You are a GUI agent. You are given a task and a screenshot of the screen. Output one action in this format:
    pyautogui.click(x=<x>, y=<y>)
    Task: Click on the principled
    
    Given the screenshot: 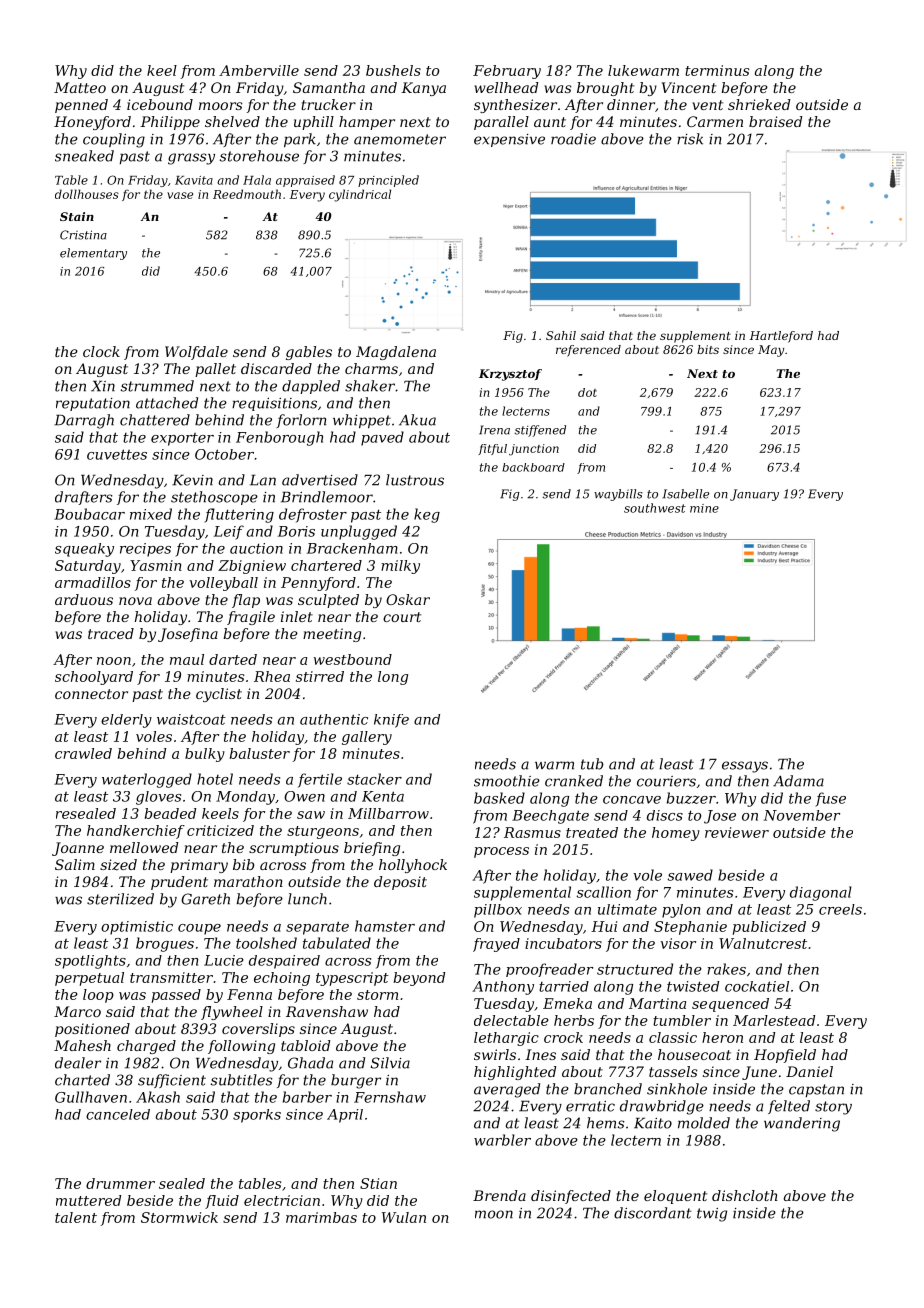 What is the action you would take?
    pyautogui.click(x=388, y=181)
